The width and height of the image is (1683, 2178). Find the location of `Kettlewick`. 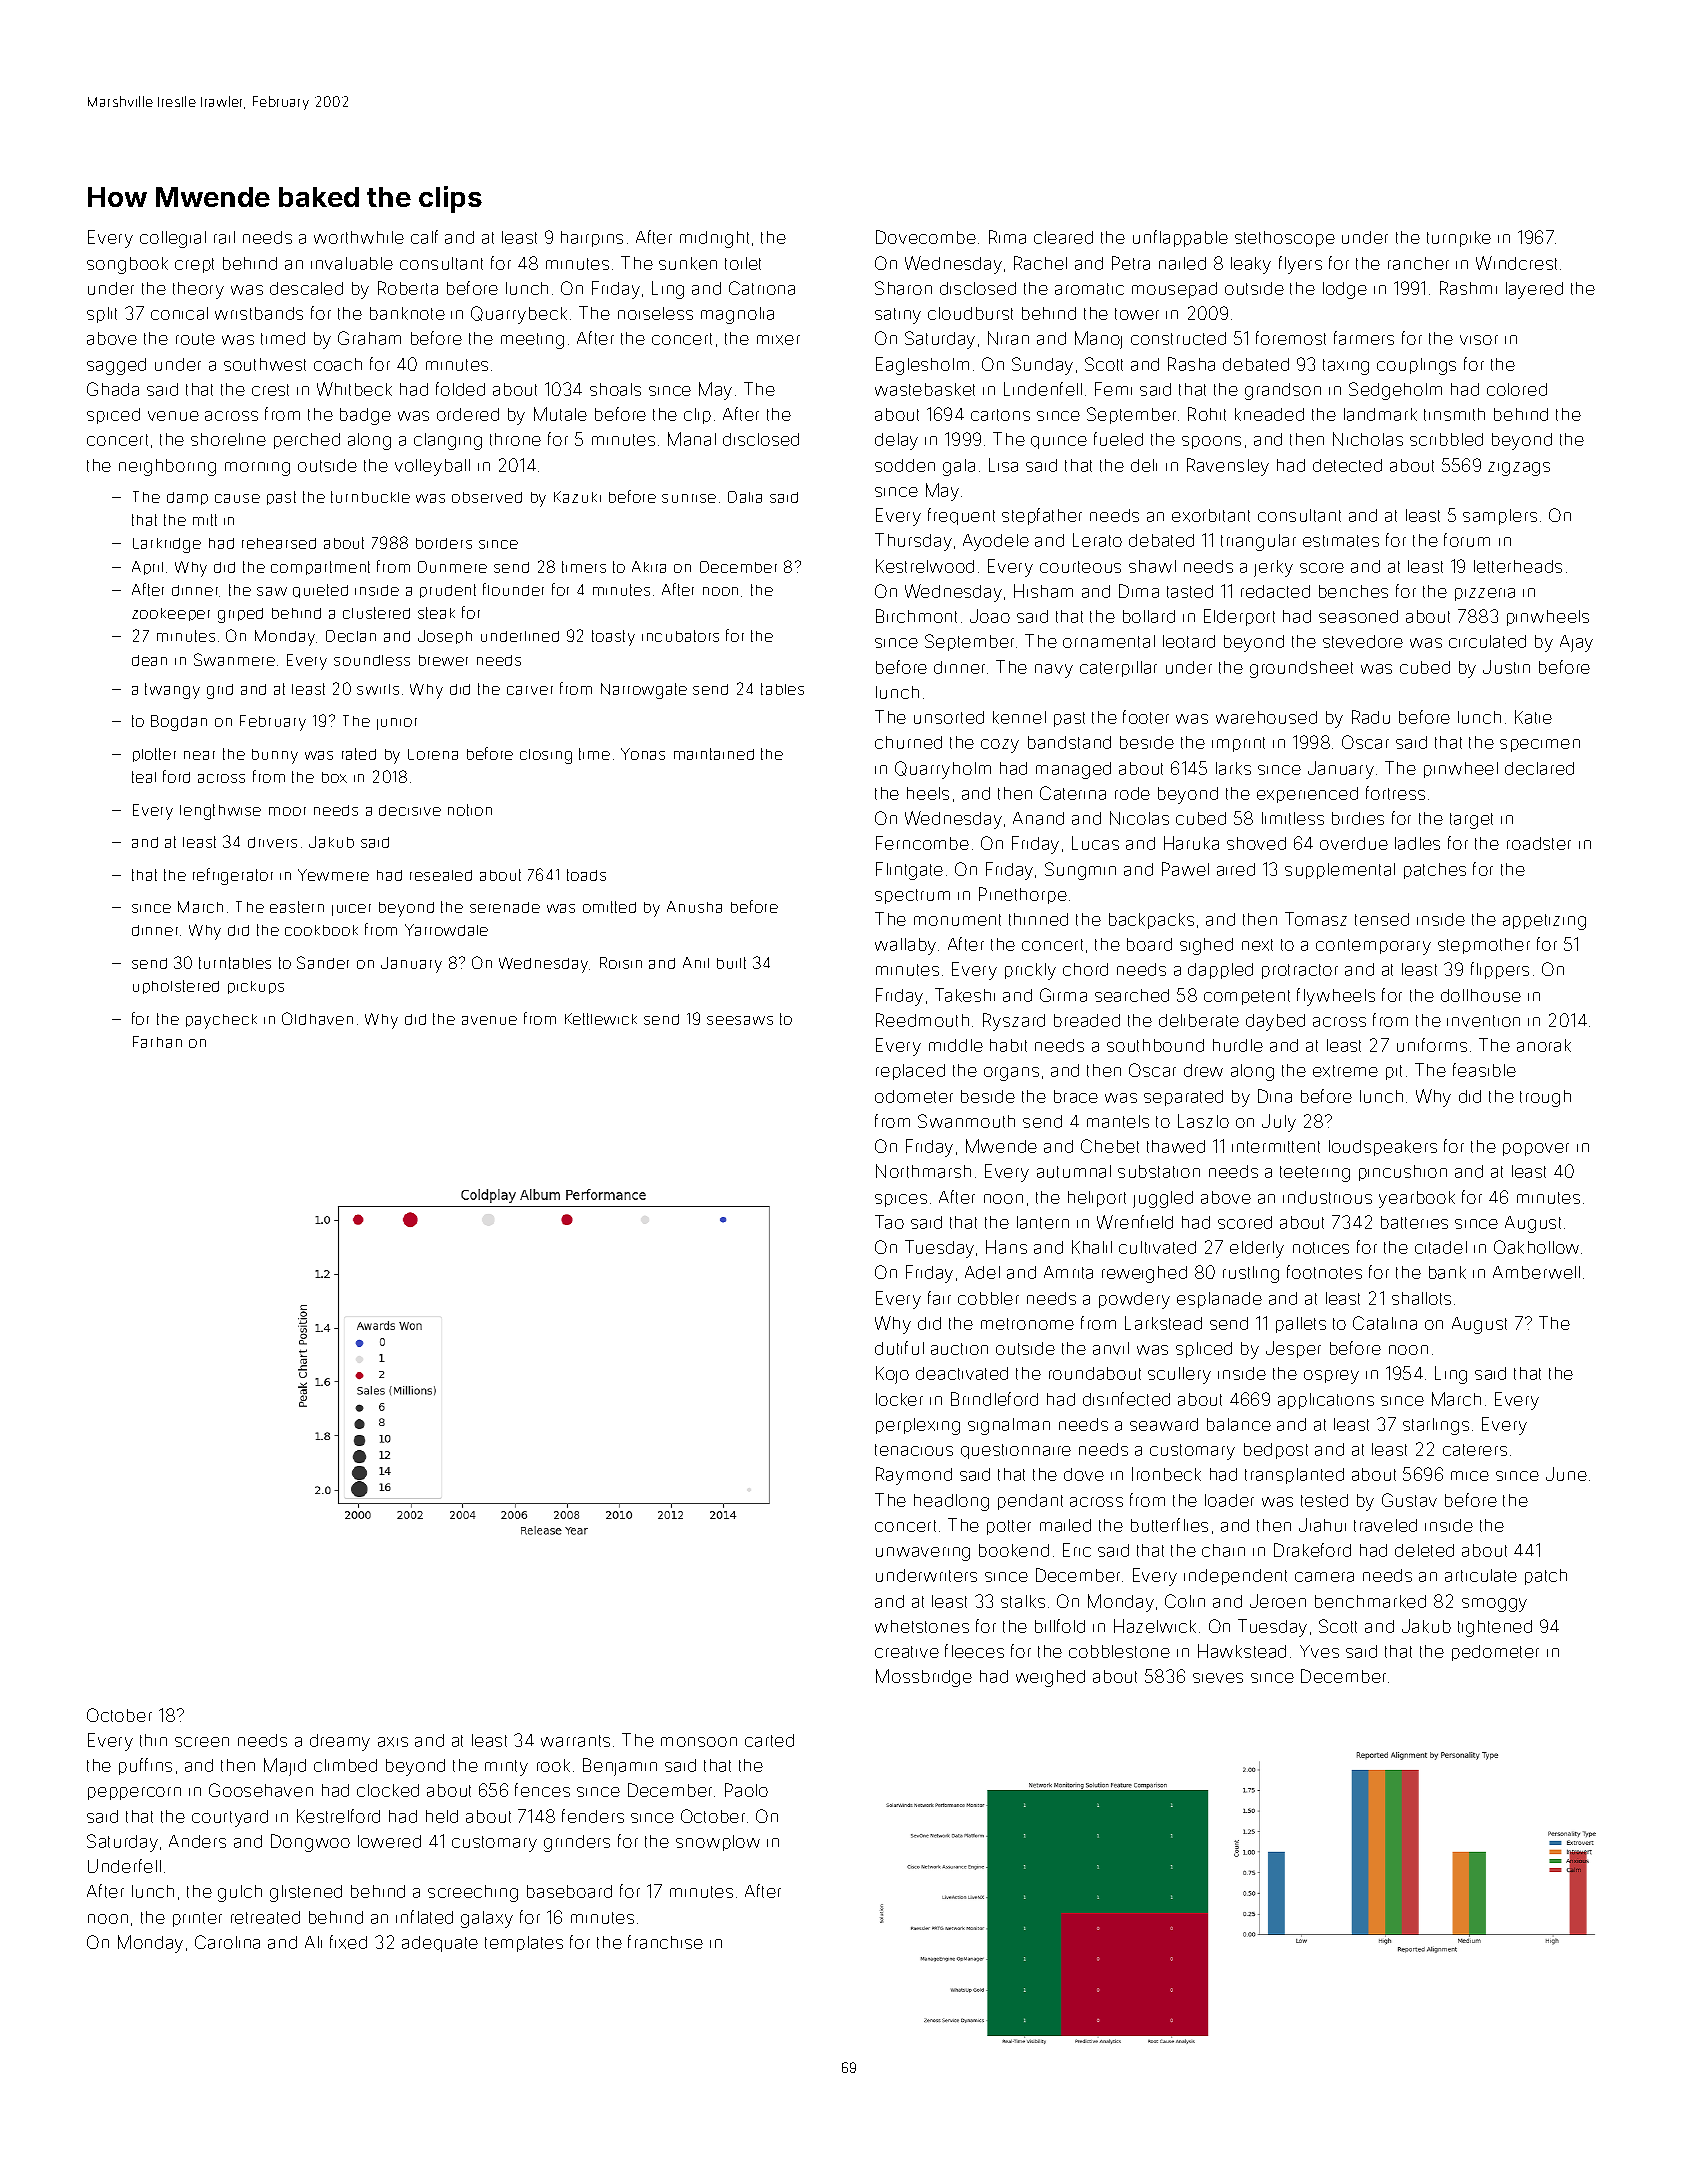

Kettlewick is located at coordinates (601, 1019).
